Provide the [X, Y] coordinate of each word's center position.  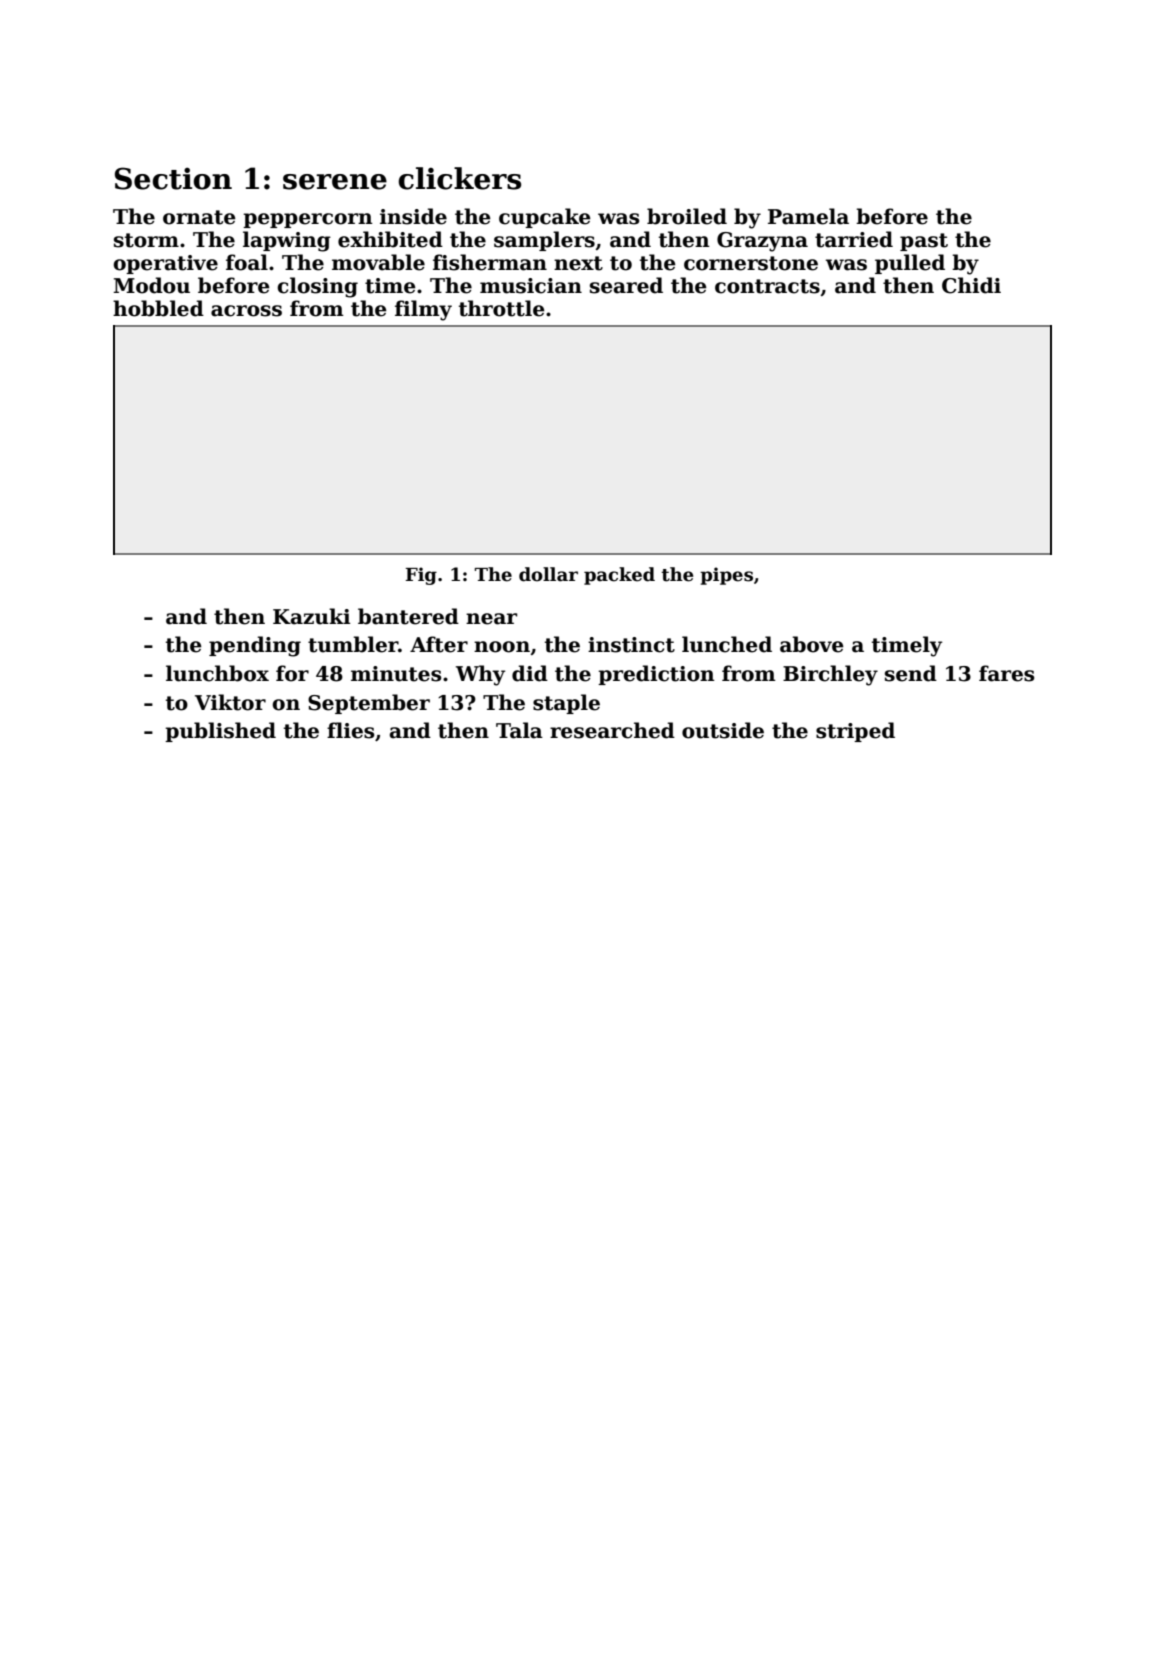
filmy [423, 310]
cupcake [545, 218]
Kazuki [311, 616]
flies [350, 730]
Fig [421, 576]
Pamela [808, 216]
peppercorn [308, 220]
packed [619, 576]
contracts [767, 286]
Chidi [971, 285]
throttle [502, 308]
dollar [548, 574]
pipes [726, 576]
